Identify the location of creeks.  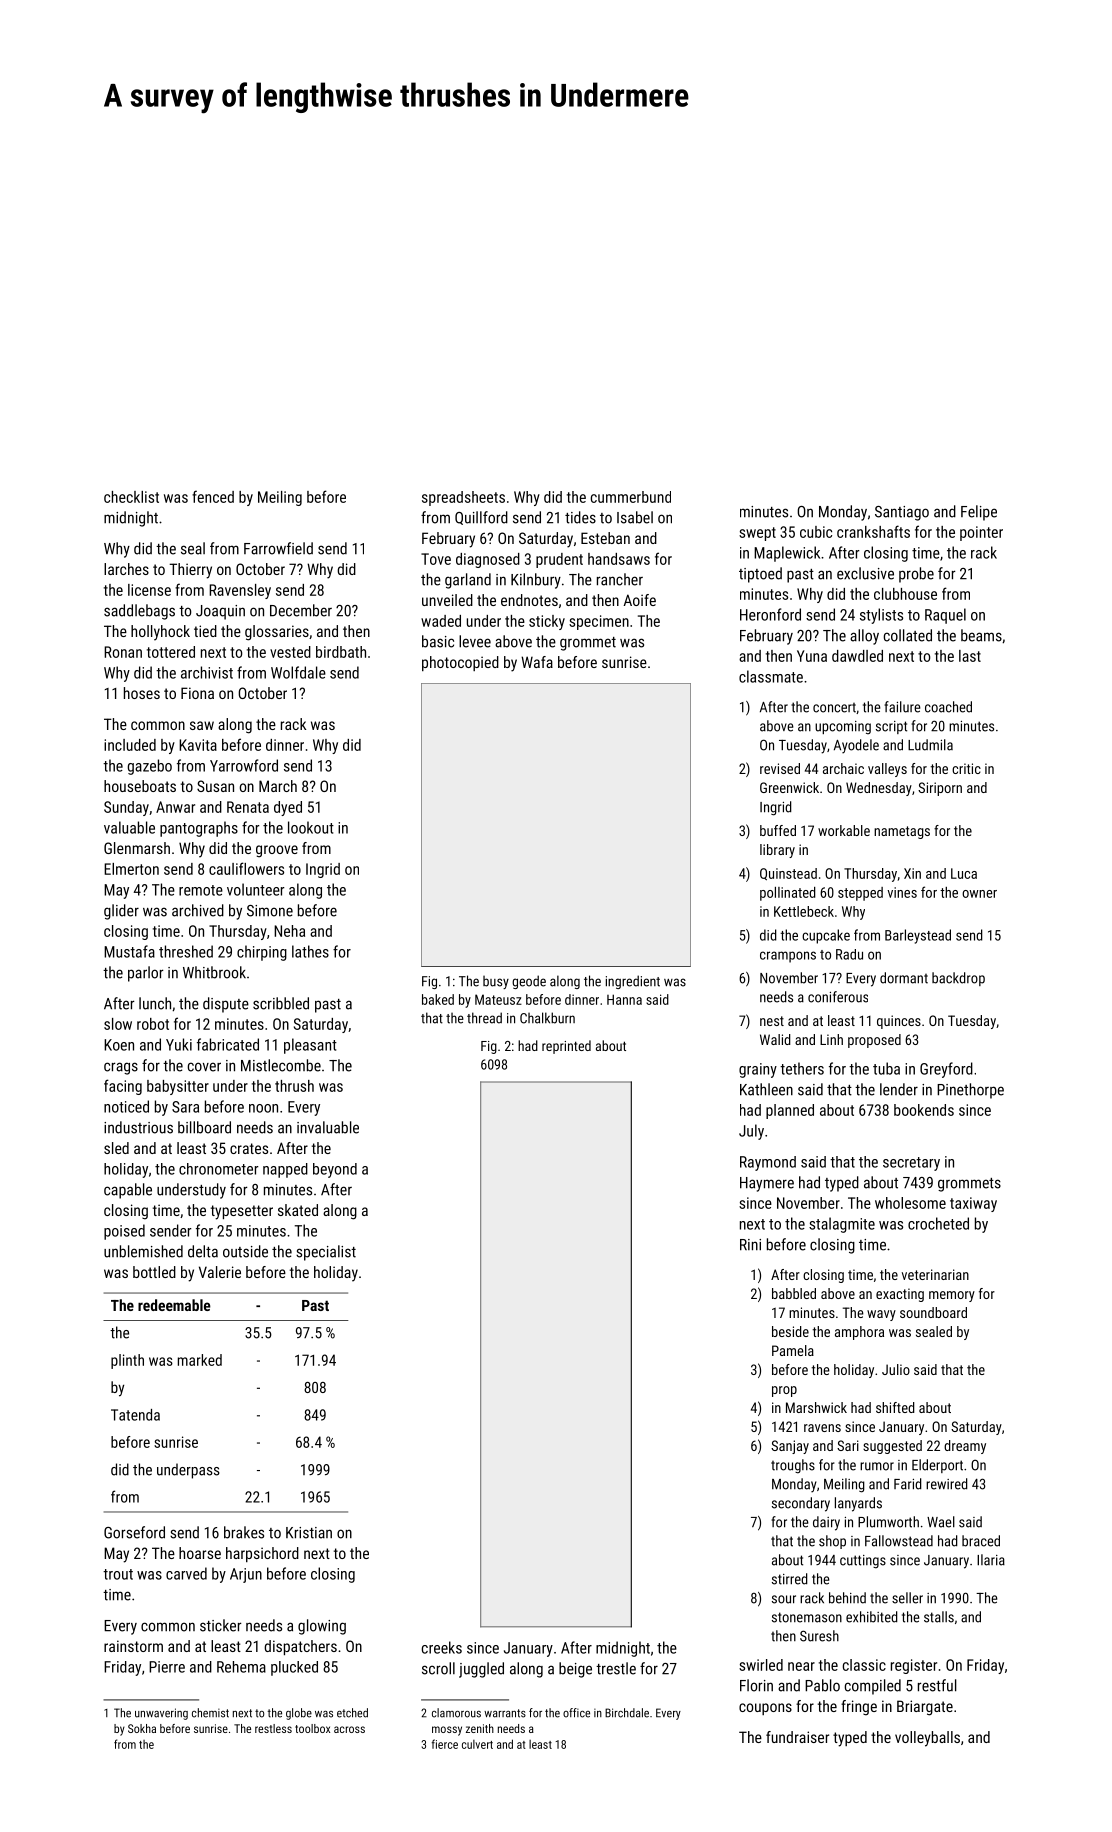
(441, 1647).
